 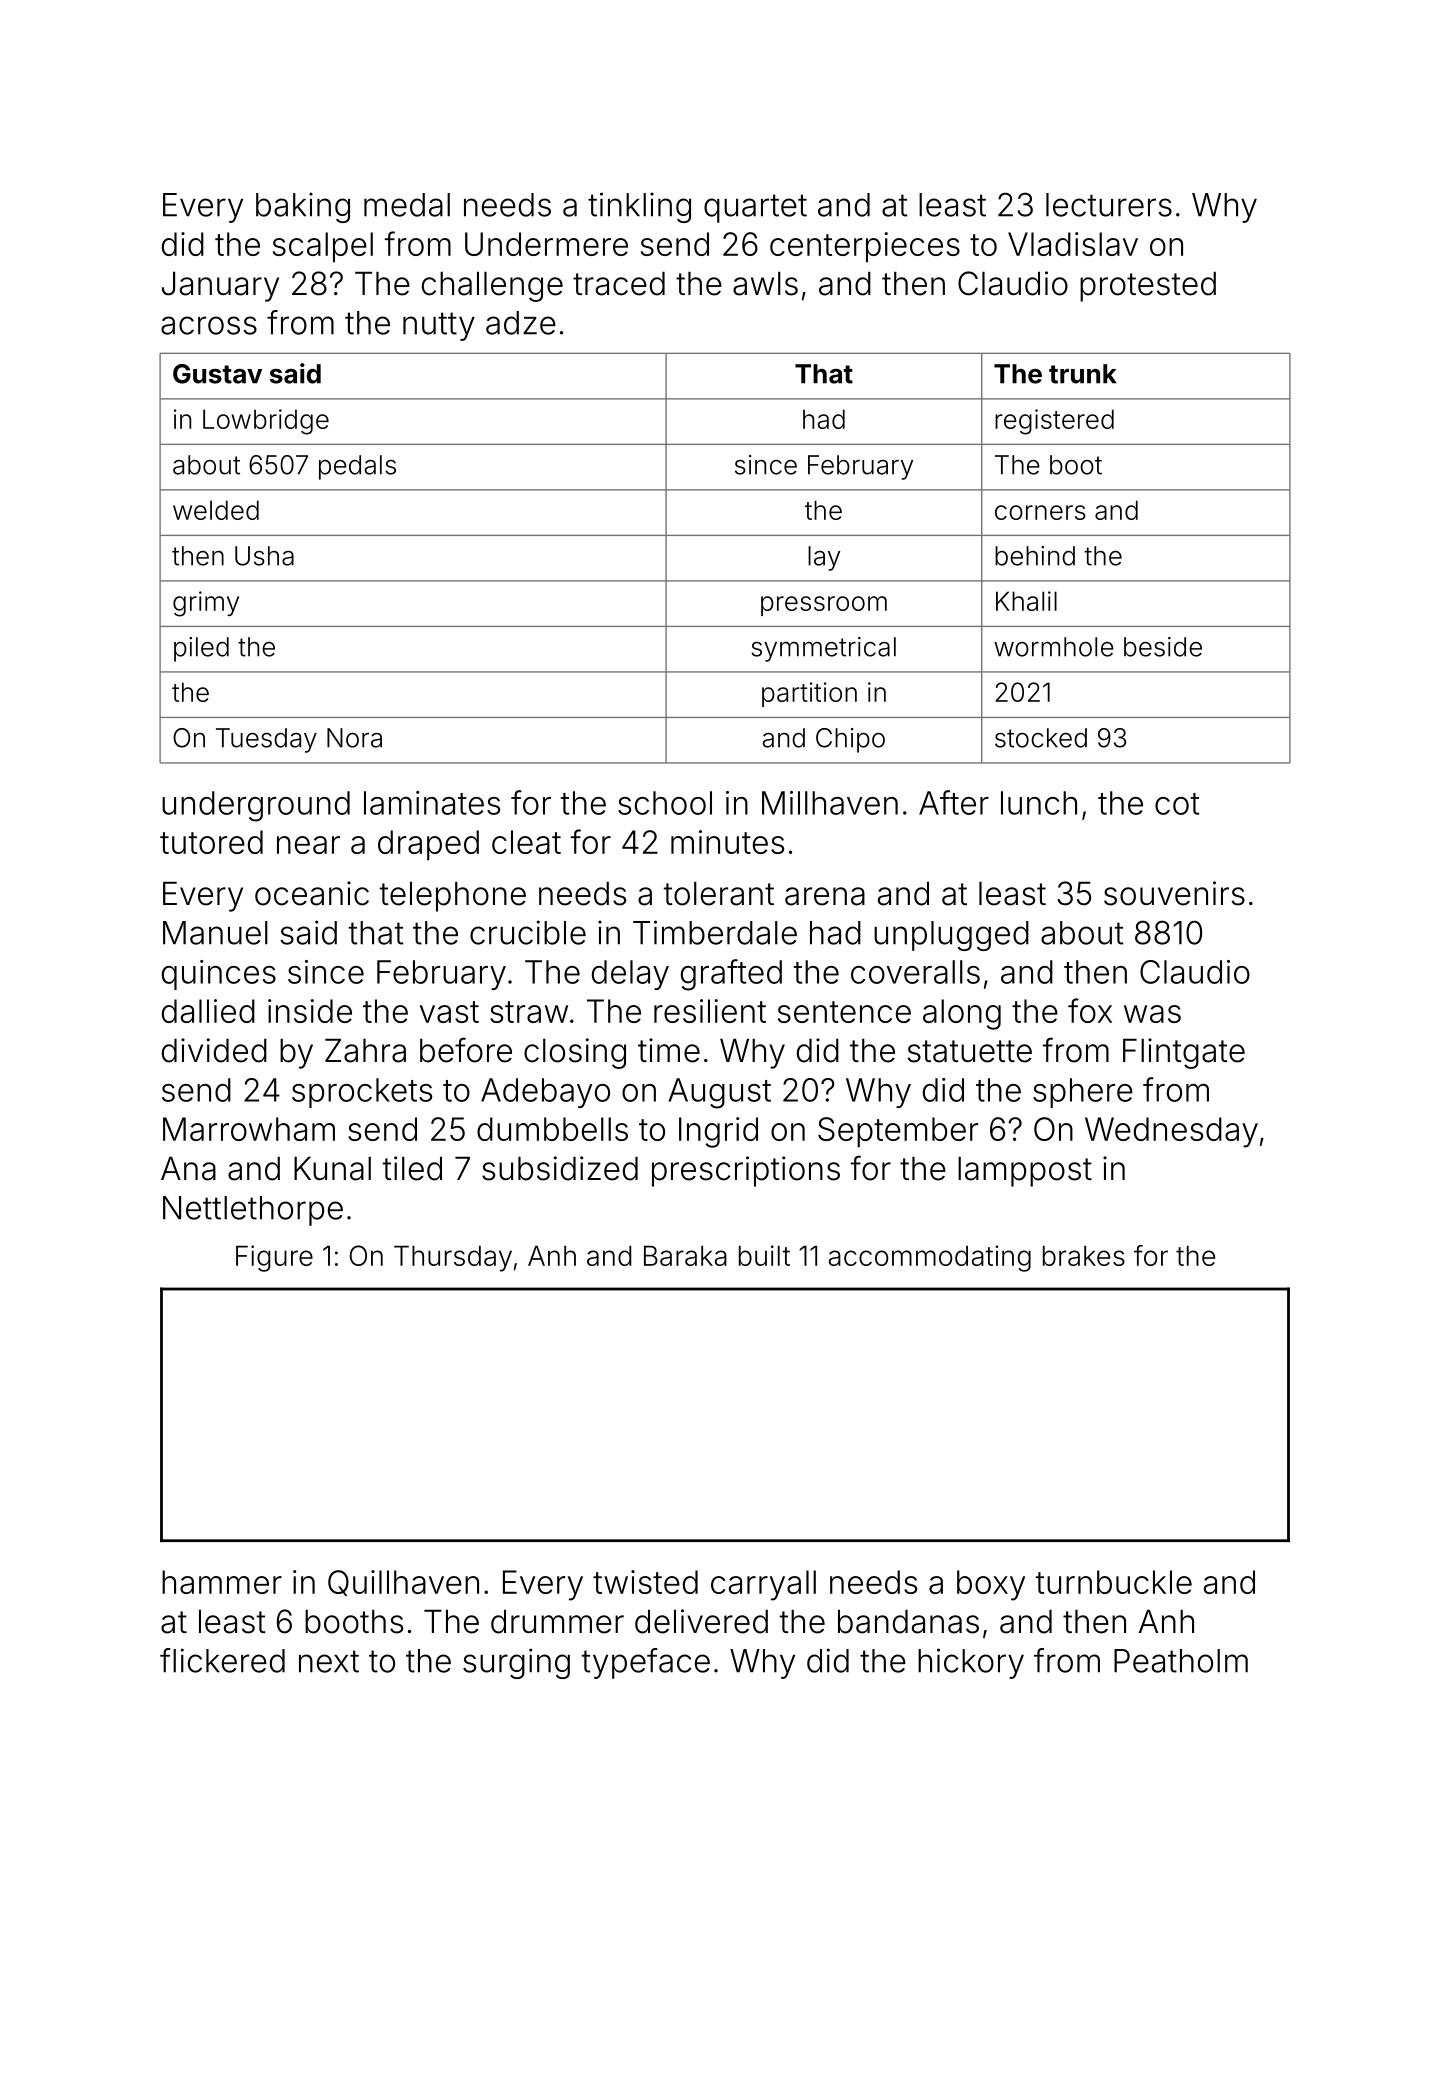 What do you see at coordinates (1109, 205) in the page?
I see `lecturers` at bounding box center [1109, 205].
